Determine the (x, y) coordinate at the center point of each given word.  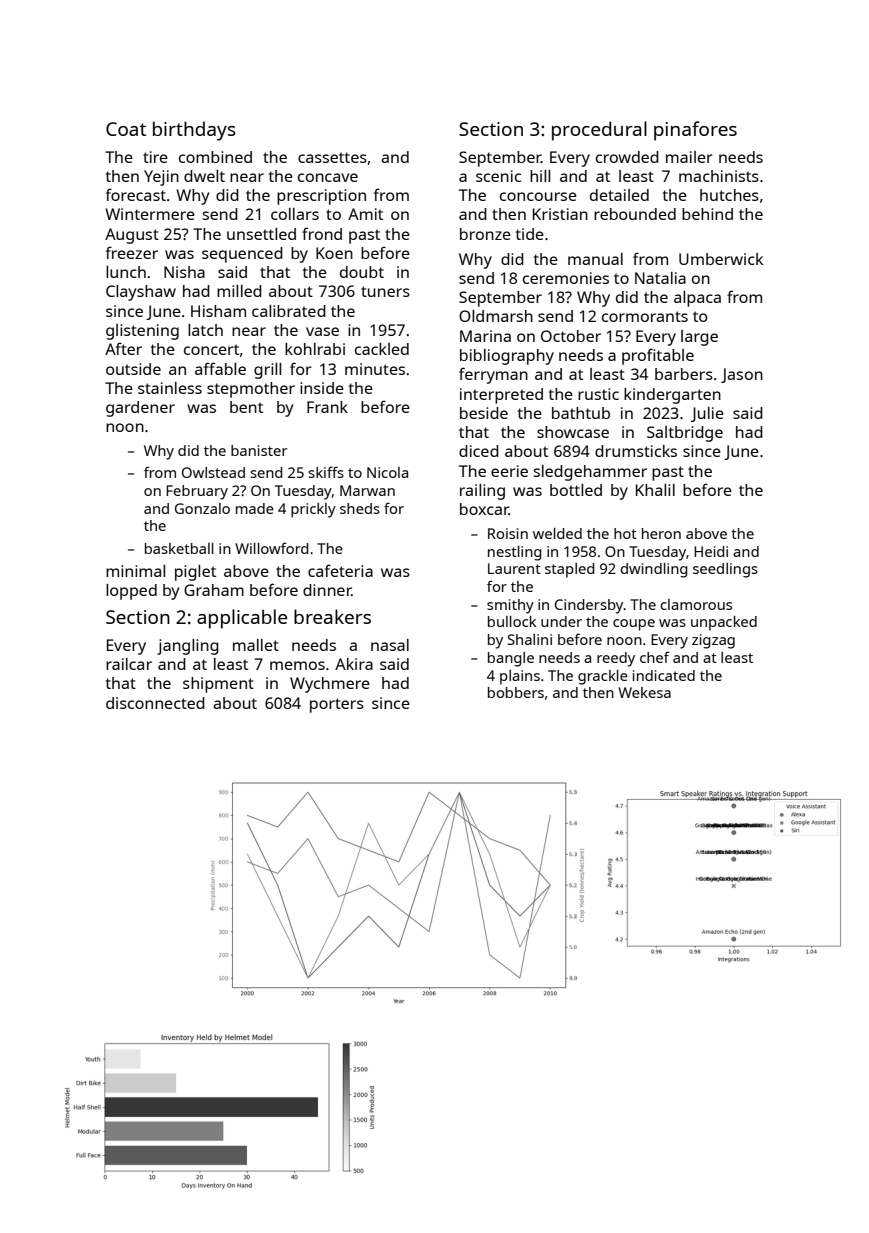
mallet (256, 645)
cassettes (332, 157)
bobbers (516, 692)
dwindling (654, 570)
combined (215, 157)
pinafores (695, 131)
